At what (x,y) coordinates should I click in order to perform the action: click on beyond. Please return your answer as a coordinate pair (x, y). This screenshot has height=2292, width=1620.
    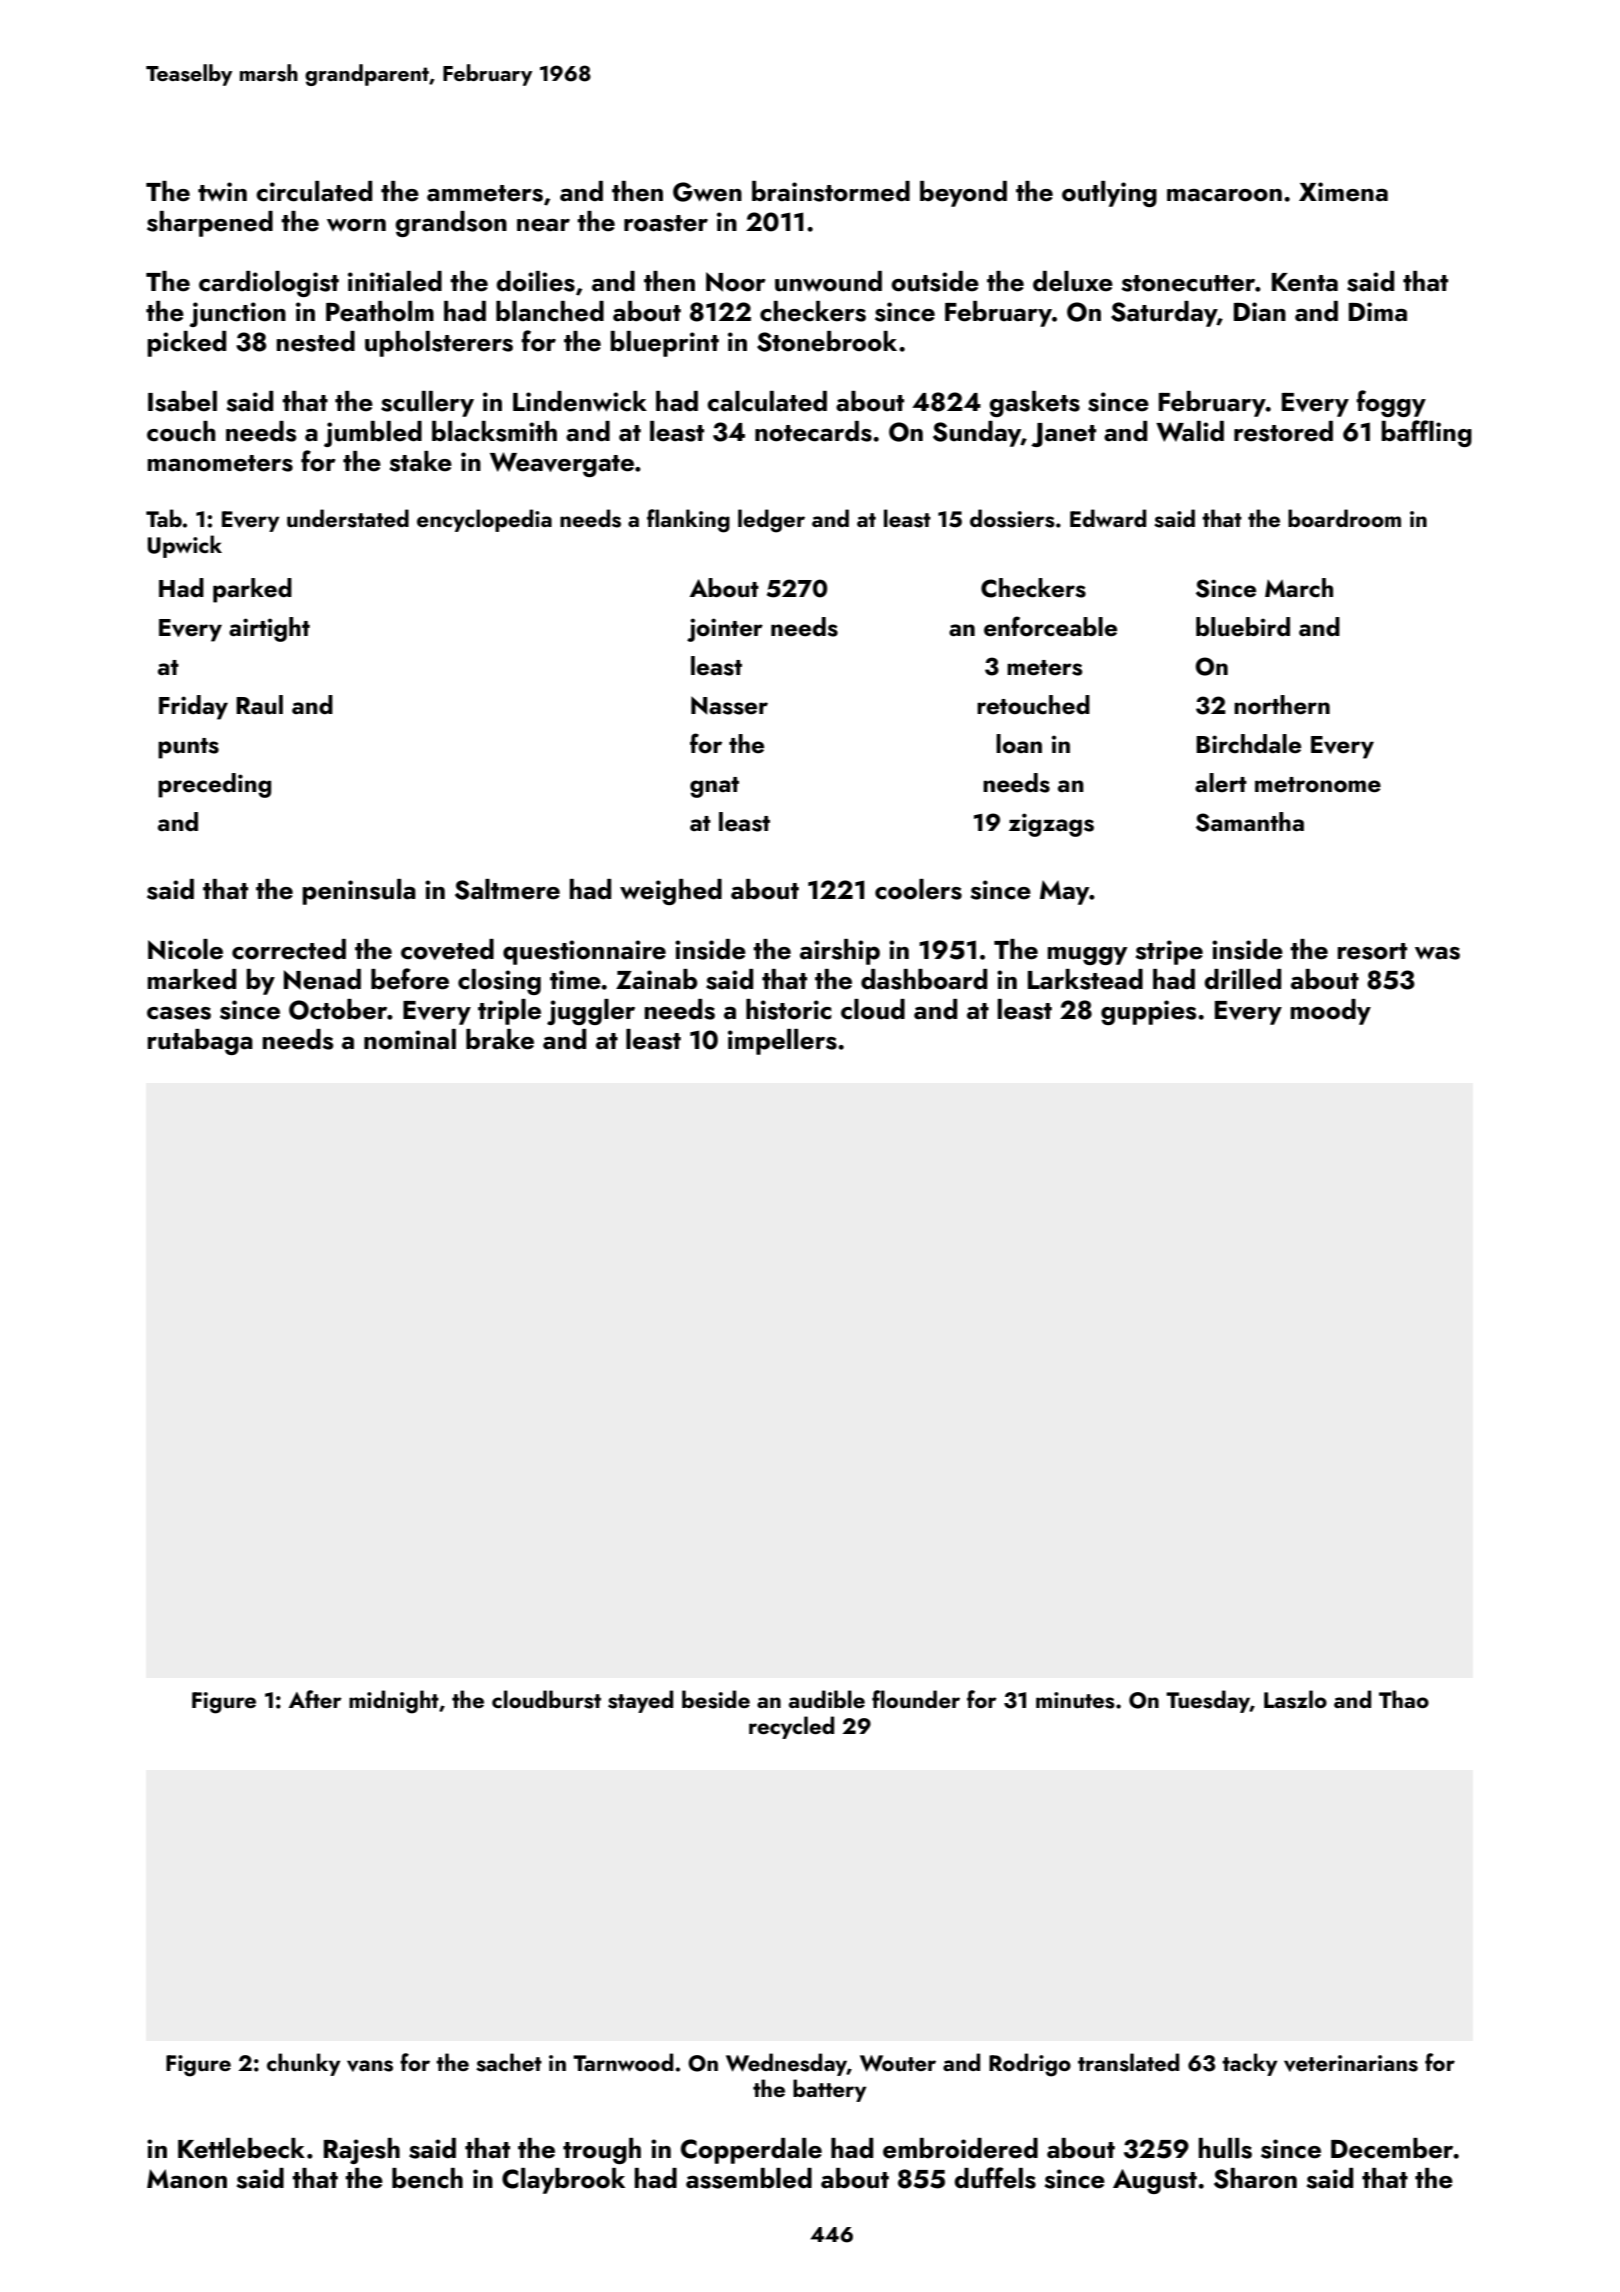
    Looking at the image, I should click on (963, 194).
